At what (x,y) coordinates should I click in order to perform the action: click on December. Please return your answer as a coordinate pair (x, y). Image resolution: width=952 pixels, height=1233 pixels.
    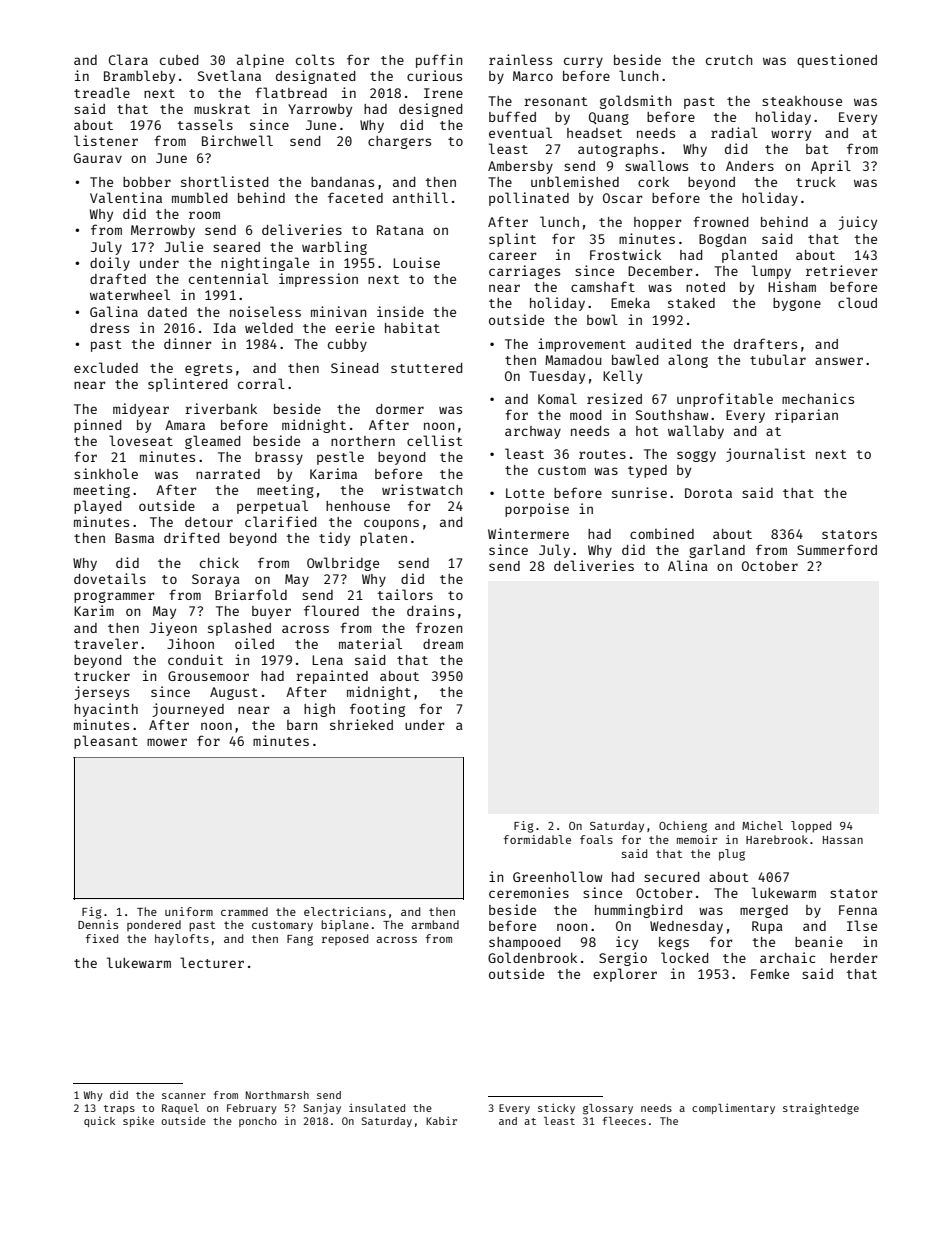
    Looking at the image, I should click on (660, 271).
